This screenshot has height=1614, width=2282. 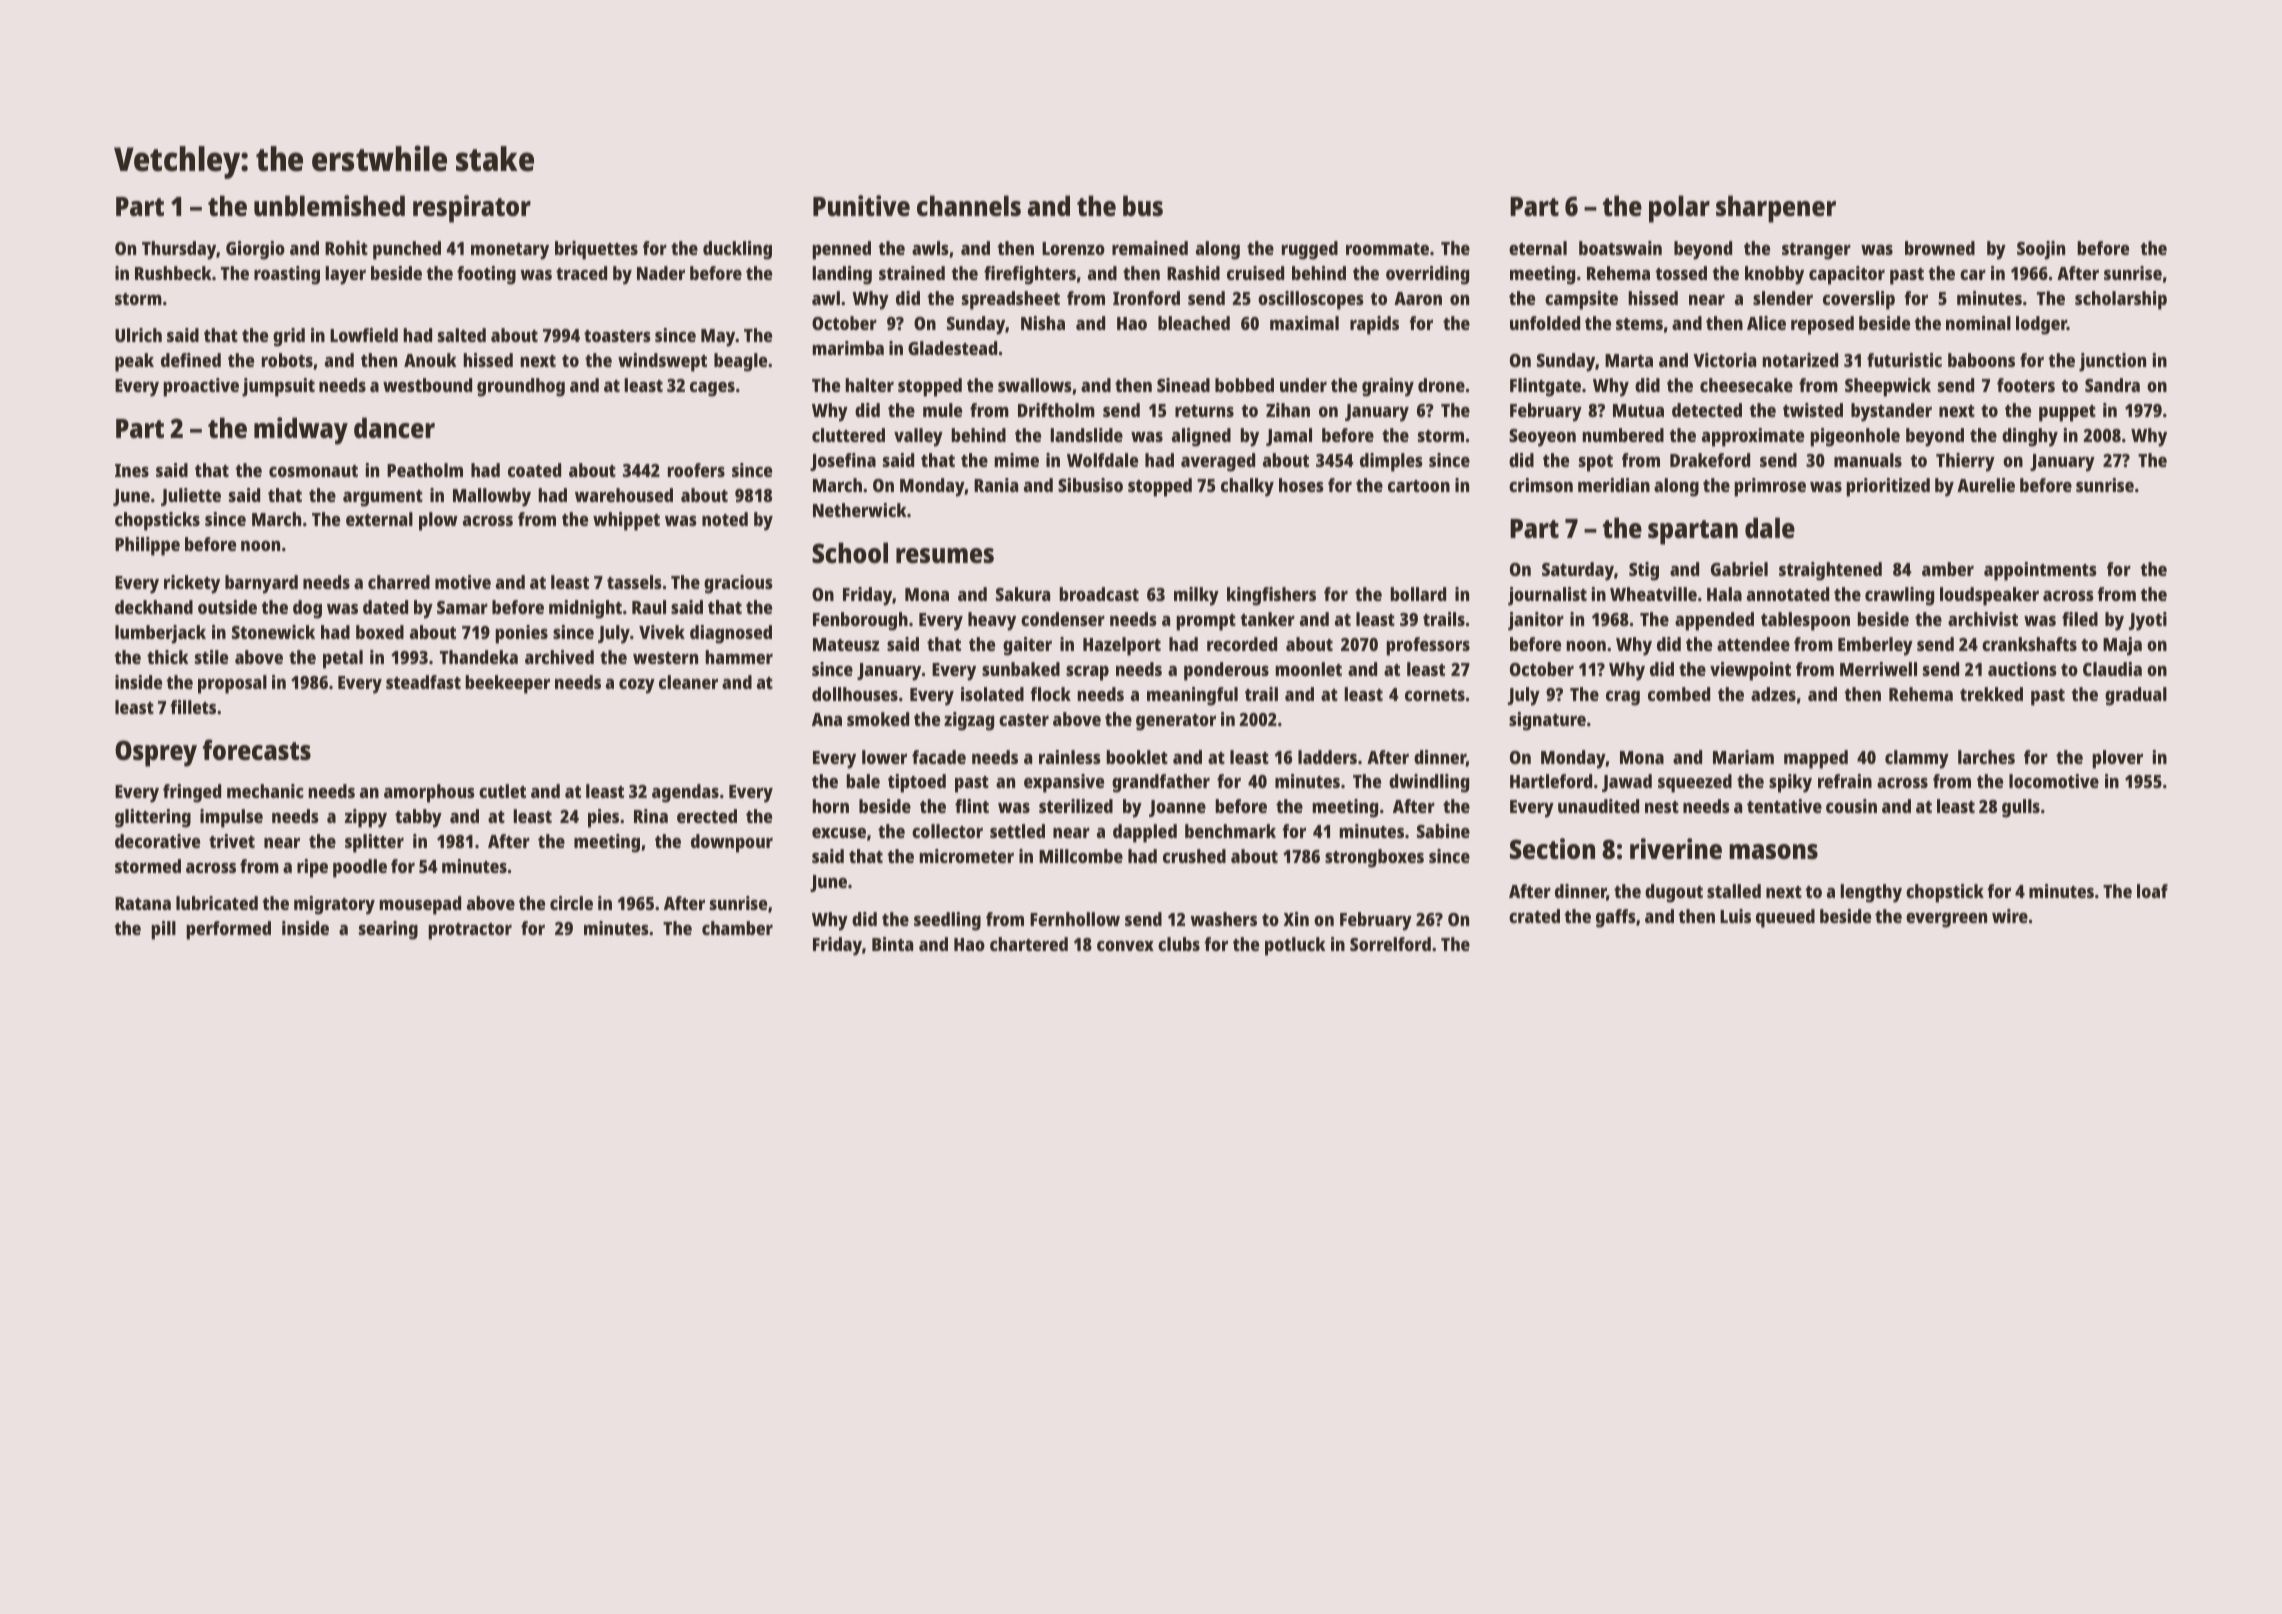 I want to click on Lorenzo, so click(x=1073, y=248).
